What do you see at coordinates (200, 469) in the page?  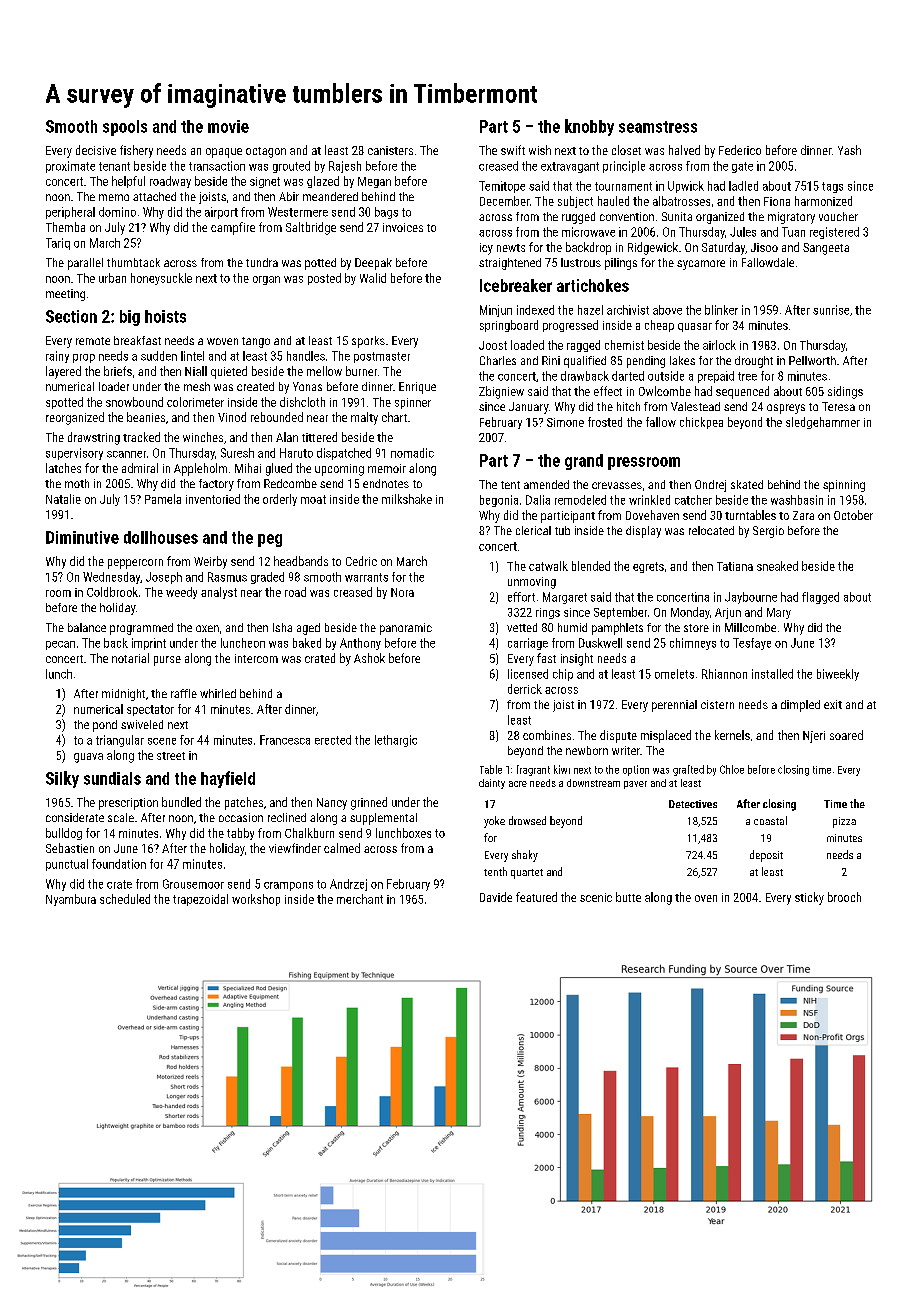 I see `Appleholm` at bounding box center [200, 469].
